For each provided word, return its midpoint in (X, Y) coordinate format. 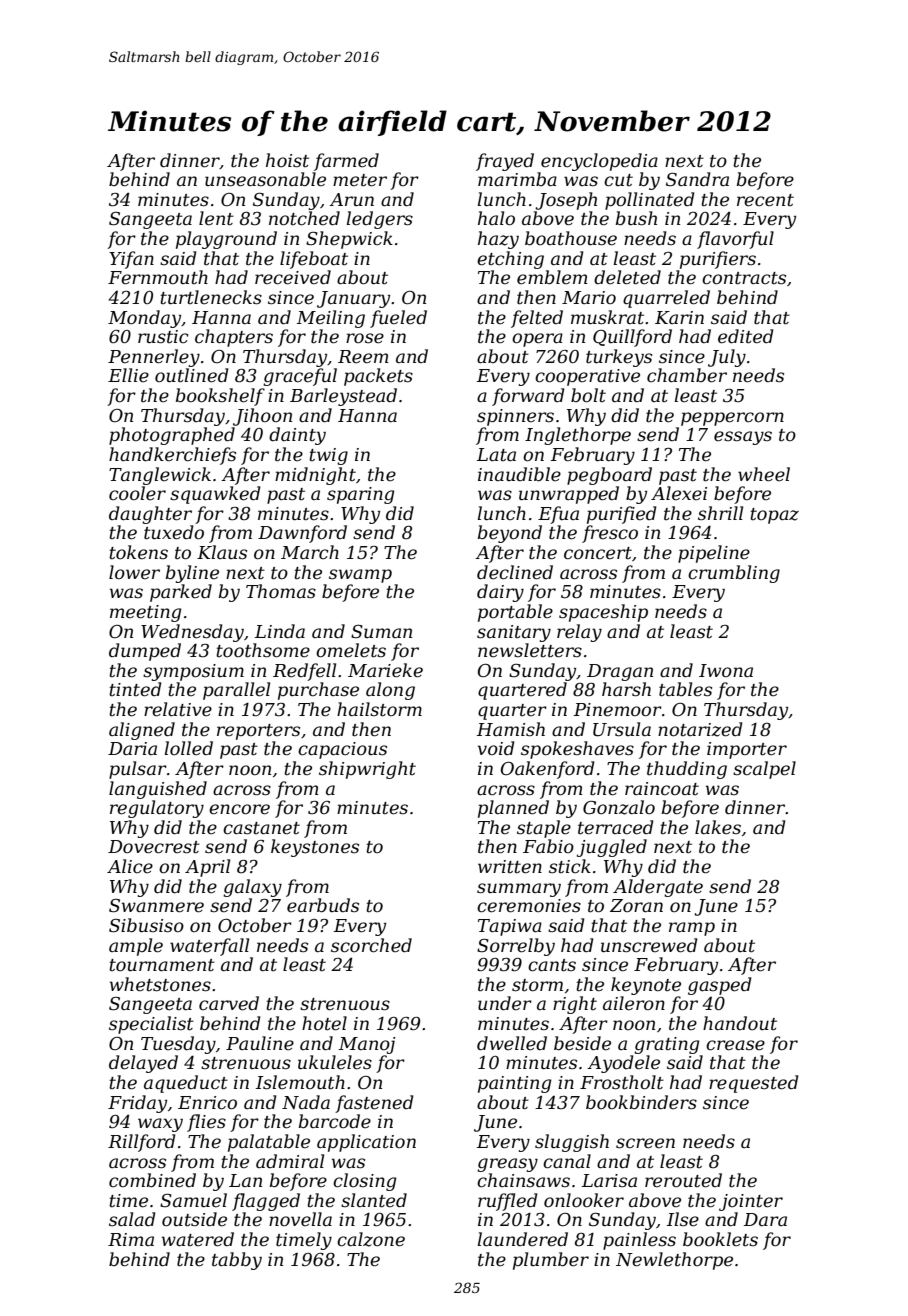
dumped (145, 652)
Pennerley (154, 358)
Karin (679, 317)
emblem (552, 277)
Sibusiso (146, 925)
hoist (287, 160)
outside (194, 1219)
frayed (505, 162)
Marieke (385, 670)
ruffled (508, 1202)
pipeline (714, 554)
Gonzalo (619, 807)
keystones (315, 848)
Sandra (697, 179)
